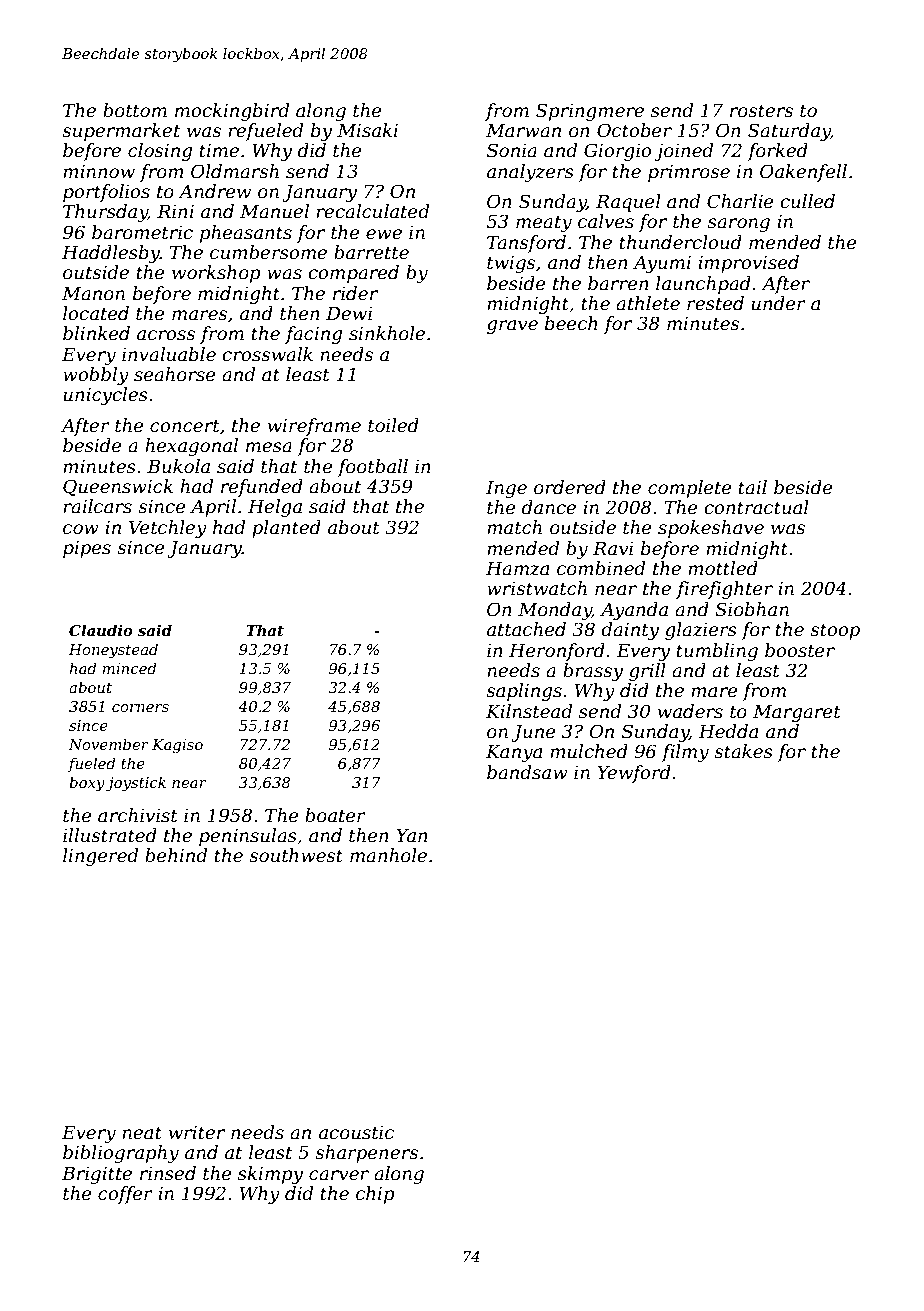  Describe the element at coordinates (110, 835) in the page. I see `illustrated` at that location.
